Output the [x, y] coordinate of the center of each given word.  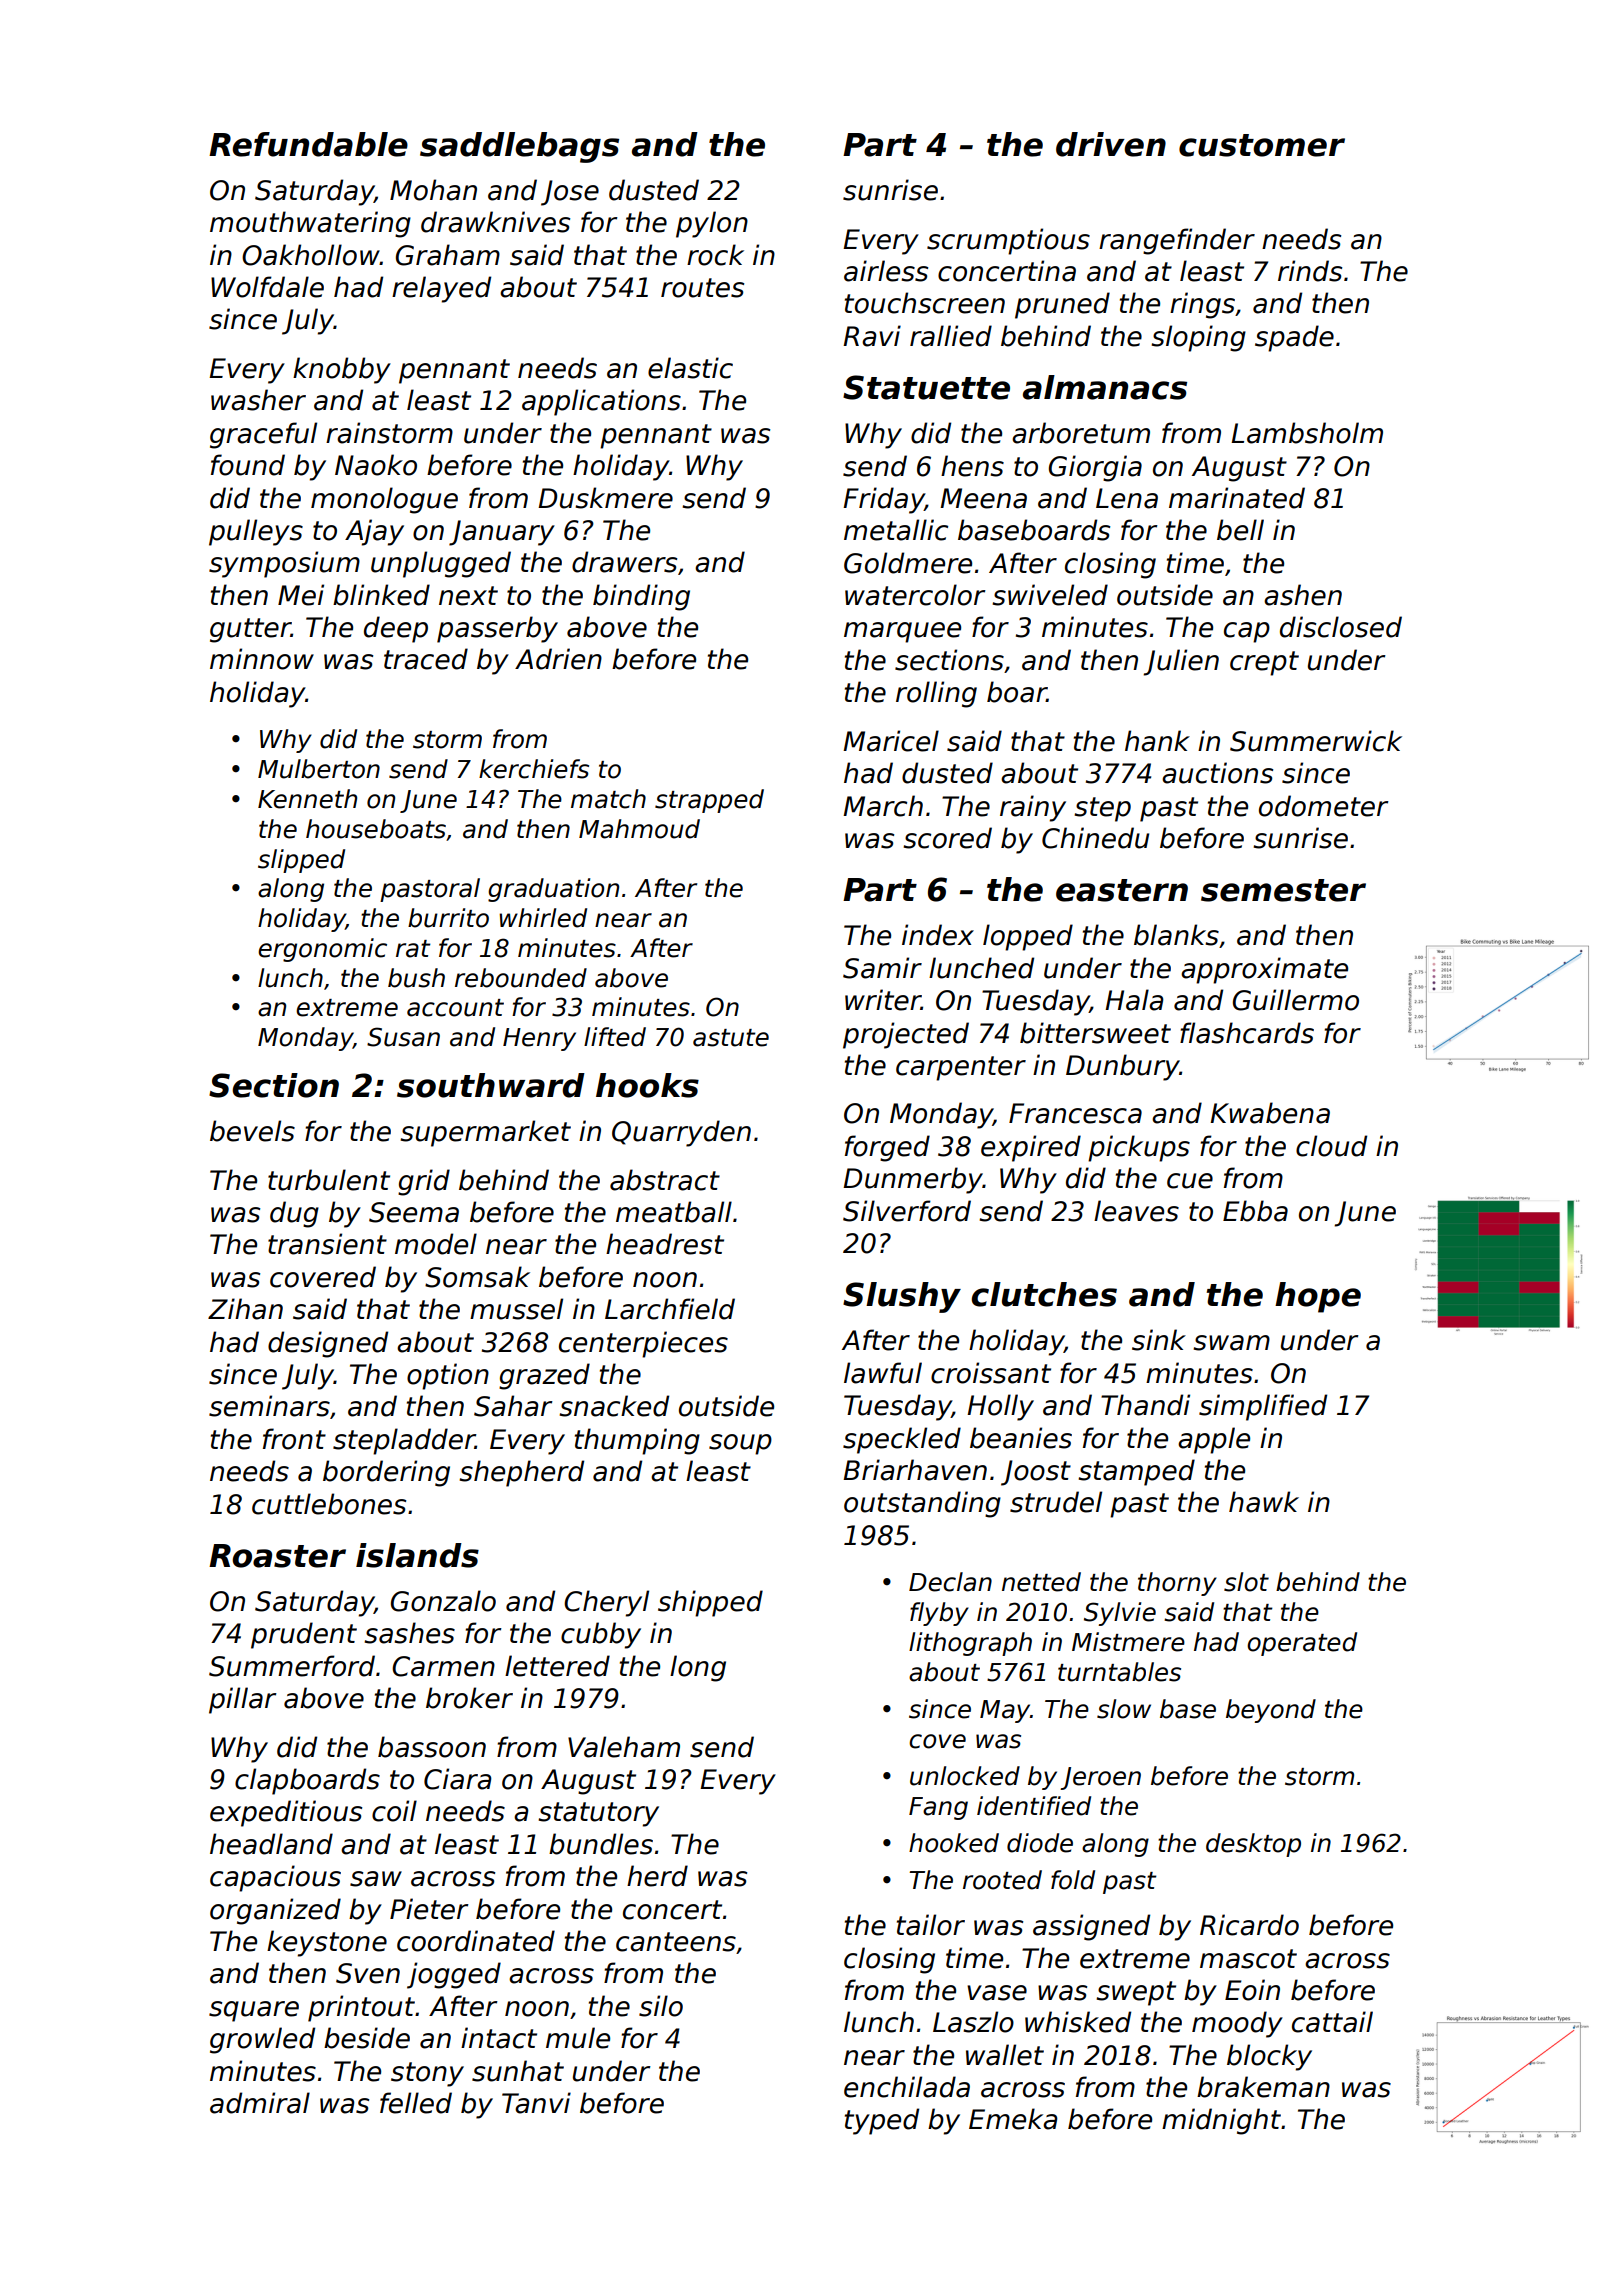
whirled [543, 918]
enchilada [907, 2087]
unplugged [441, 564]
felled [416, 2103]
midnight [1221, 2121]
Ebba [1255, 1211]
